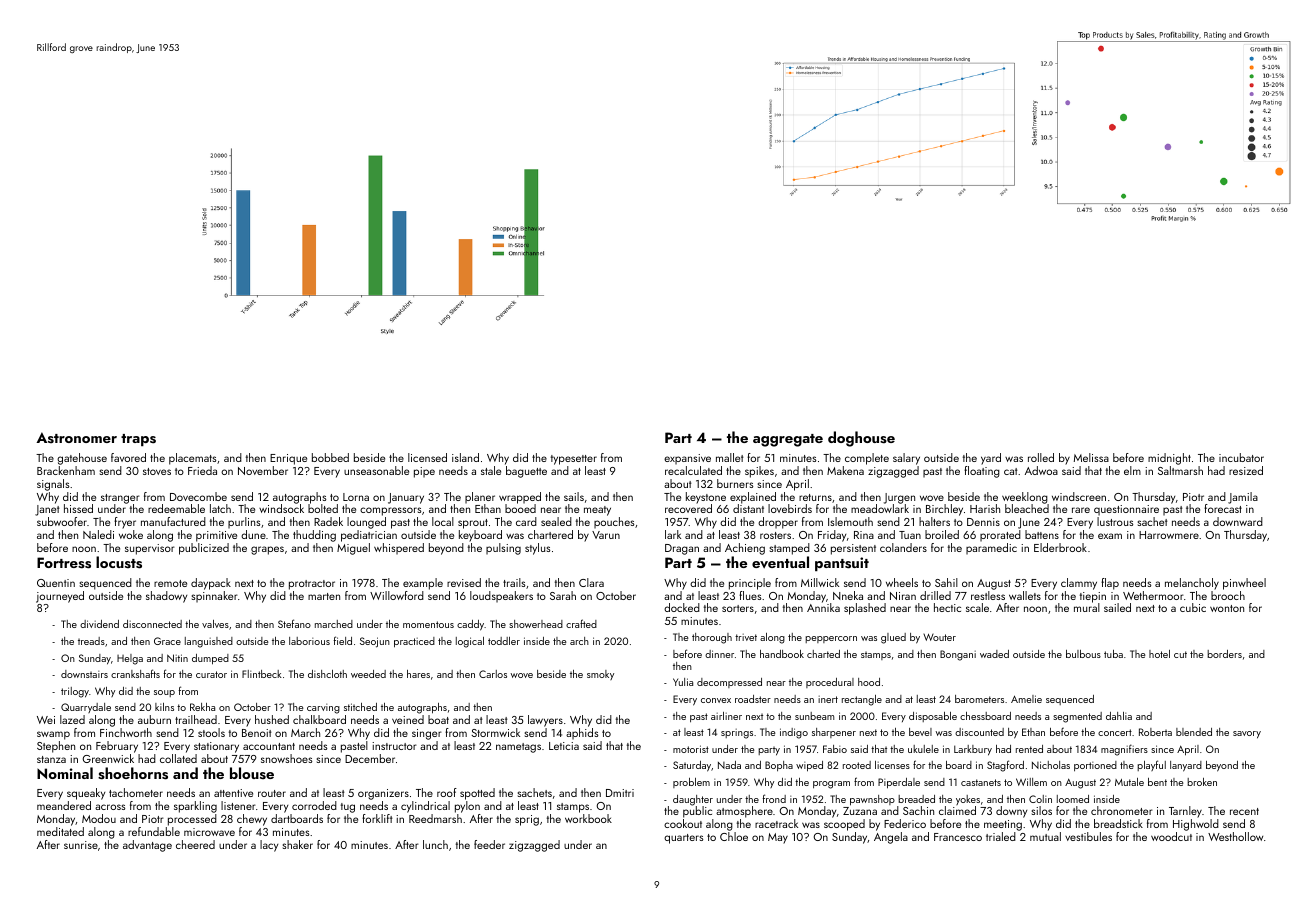  What do you see at coordinates (269, 846) in the screenshot?
I see `lacy` at bounding box center [269, 846].
